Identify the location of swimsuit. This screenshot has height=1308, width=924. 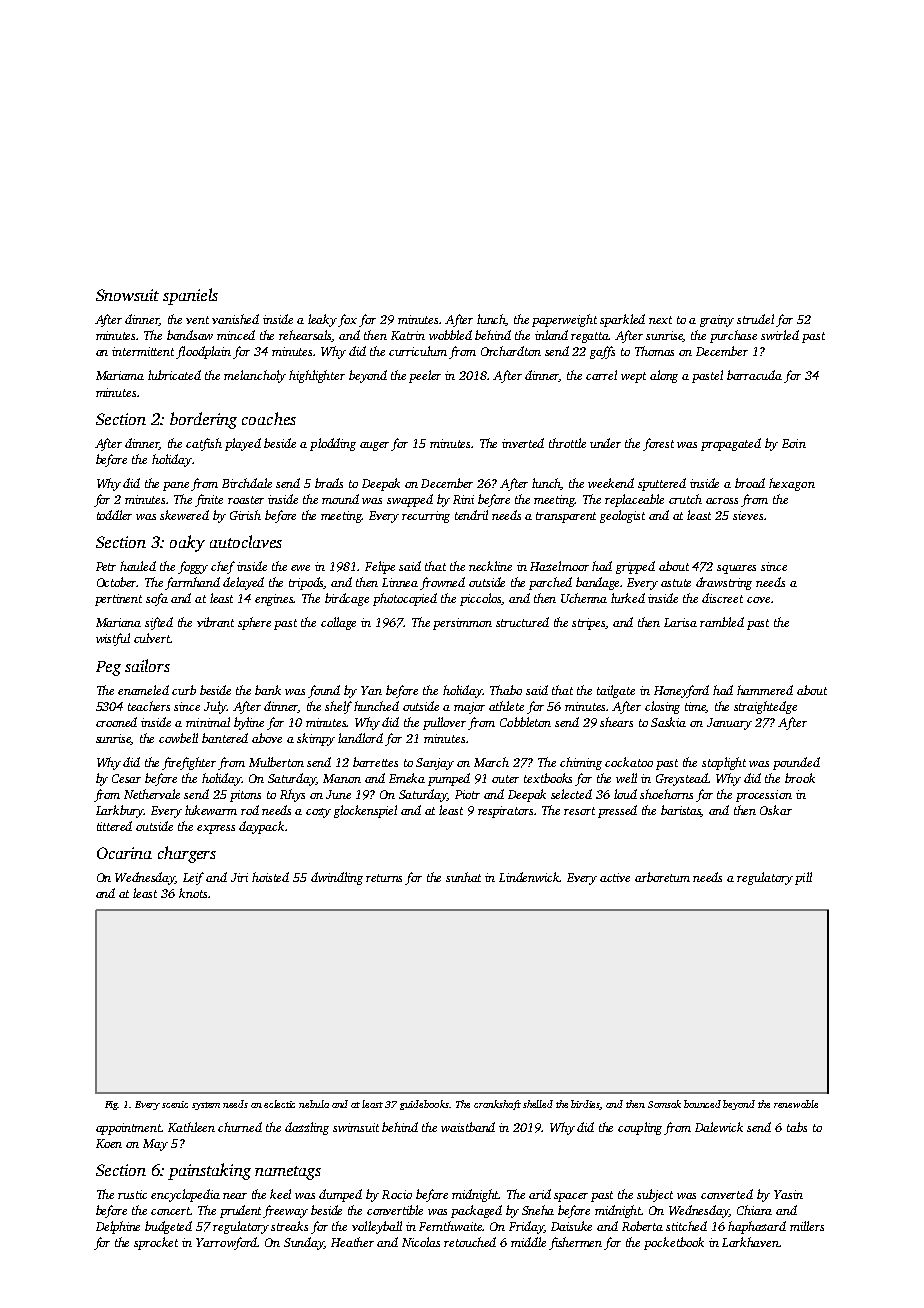
(356, 1127).
